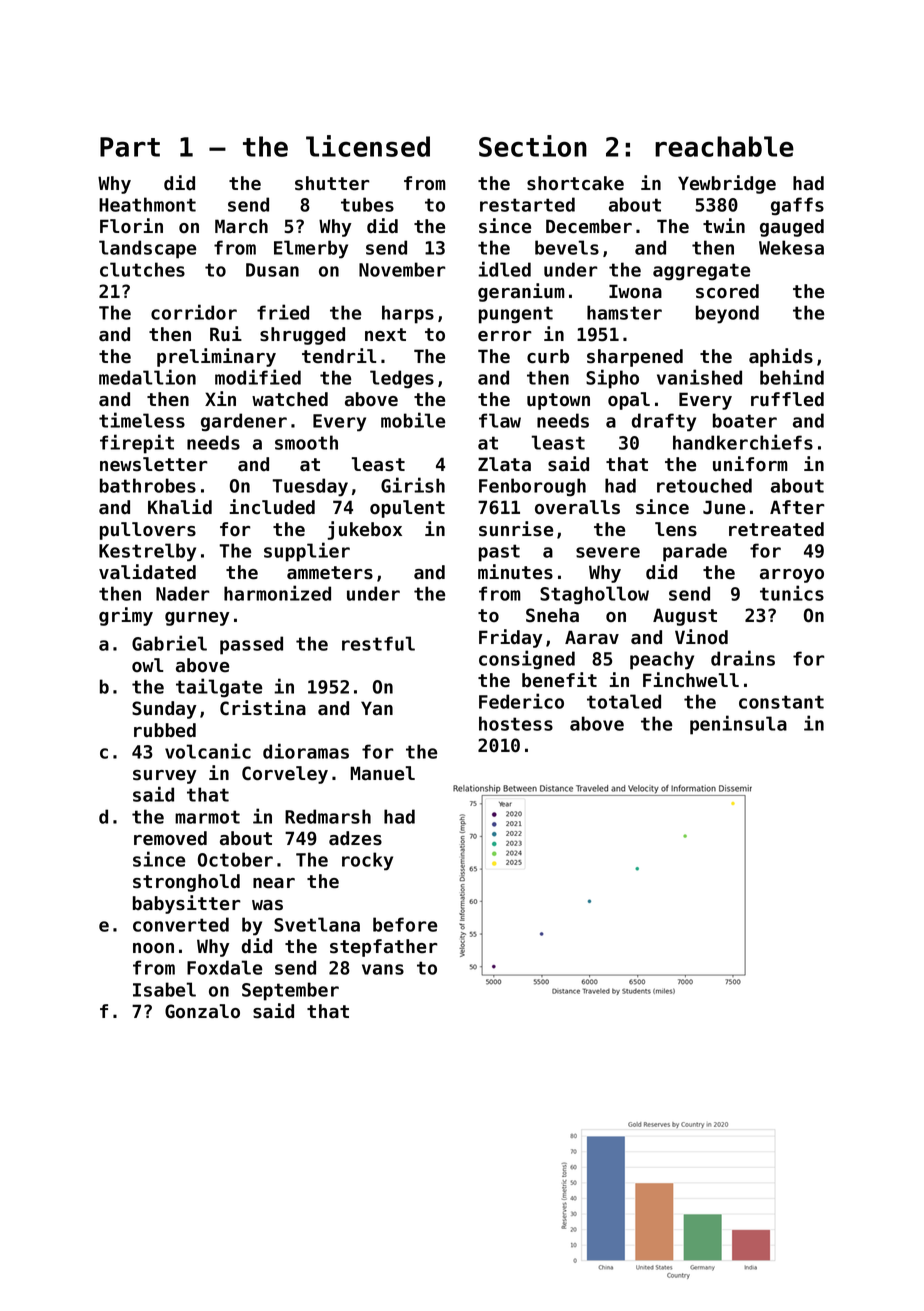  What do you see at coordinates (263, 708) in the image?
I see `Cristina` at bounding box center [263, 708].
